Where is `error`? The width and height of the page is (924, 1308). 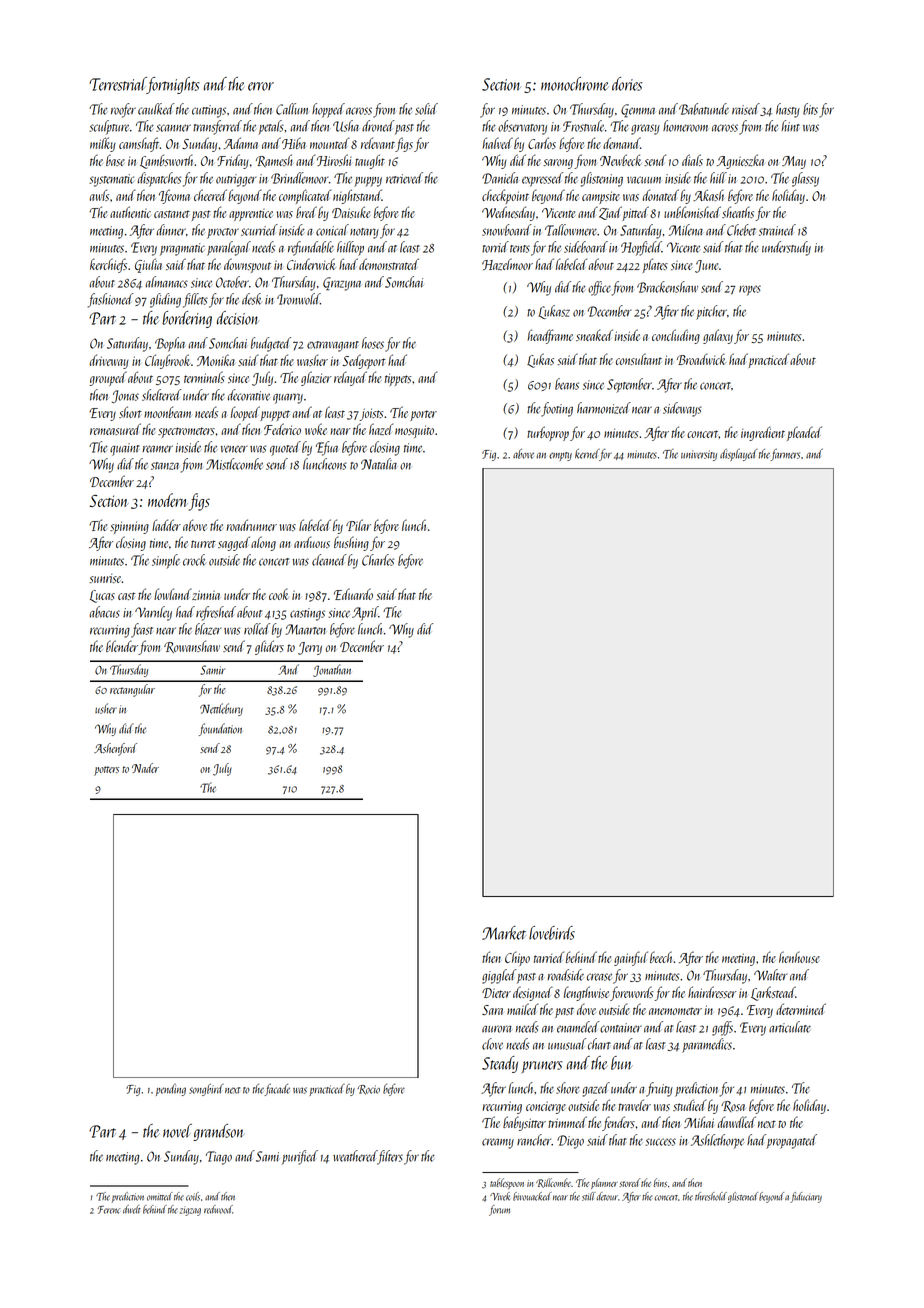
error is located at coordinates (261, 86).
